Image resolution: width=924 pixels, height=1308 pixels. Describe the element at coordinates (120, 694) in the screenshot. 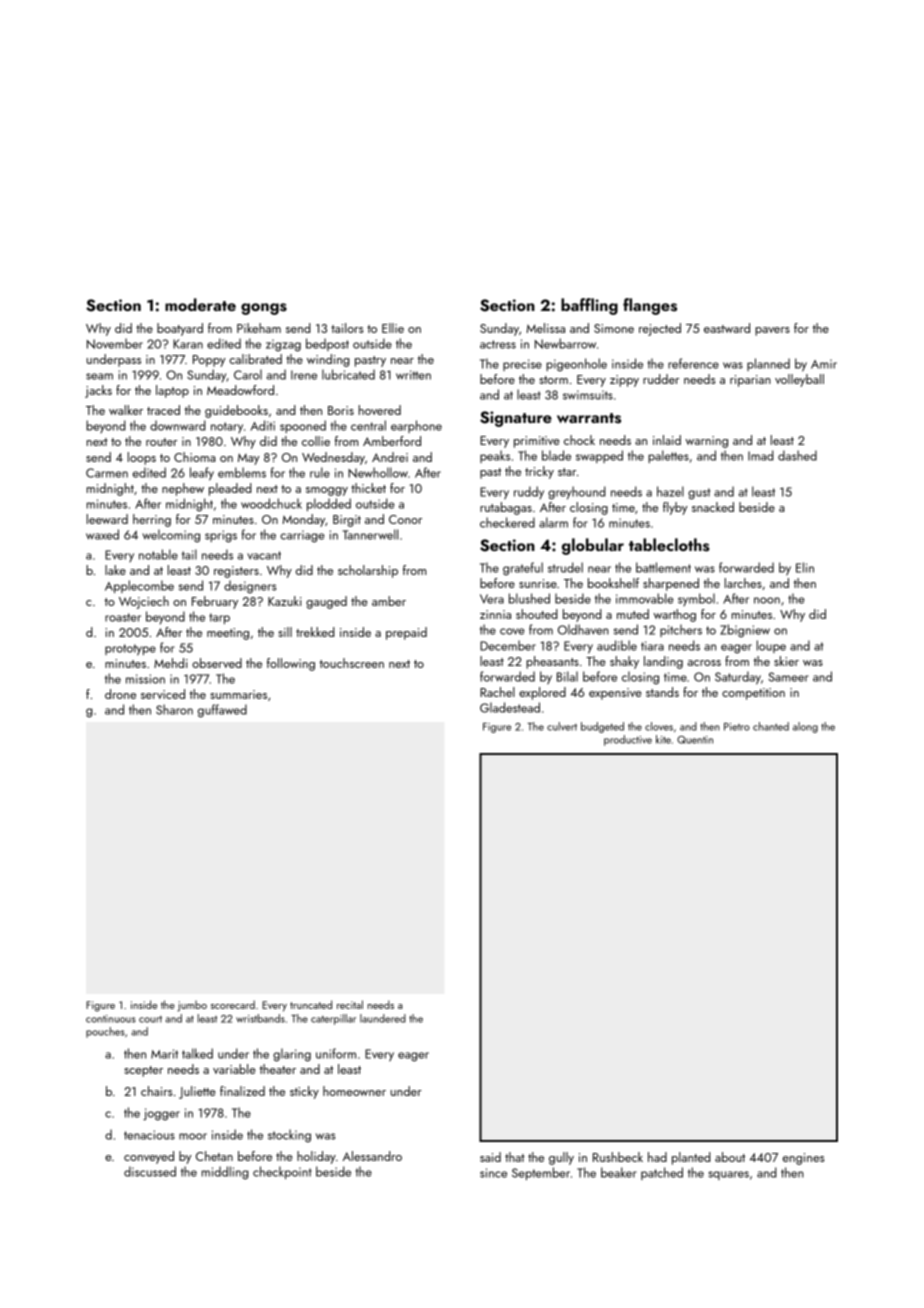

I see `drone` at that location.
